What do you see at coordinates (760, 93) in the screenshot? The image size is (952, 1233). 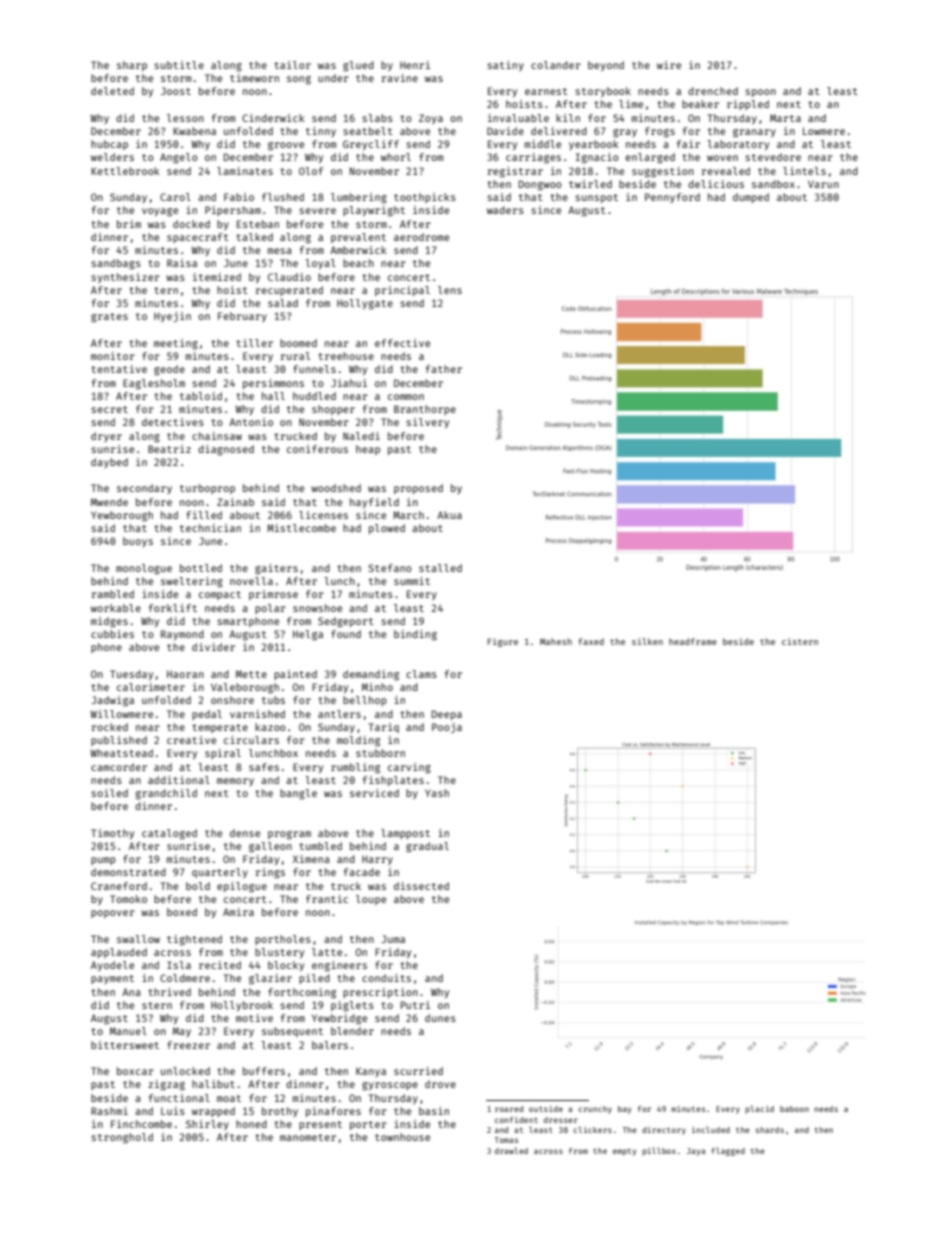 I see `spoon` at bounding box center [760, 93].
